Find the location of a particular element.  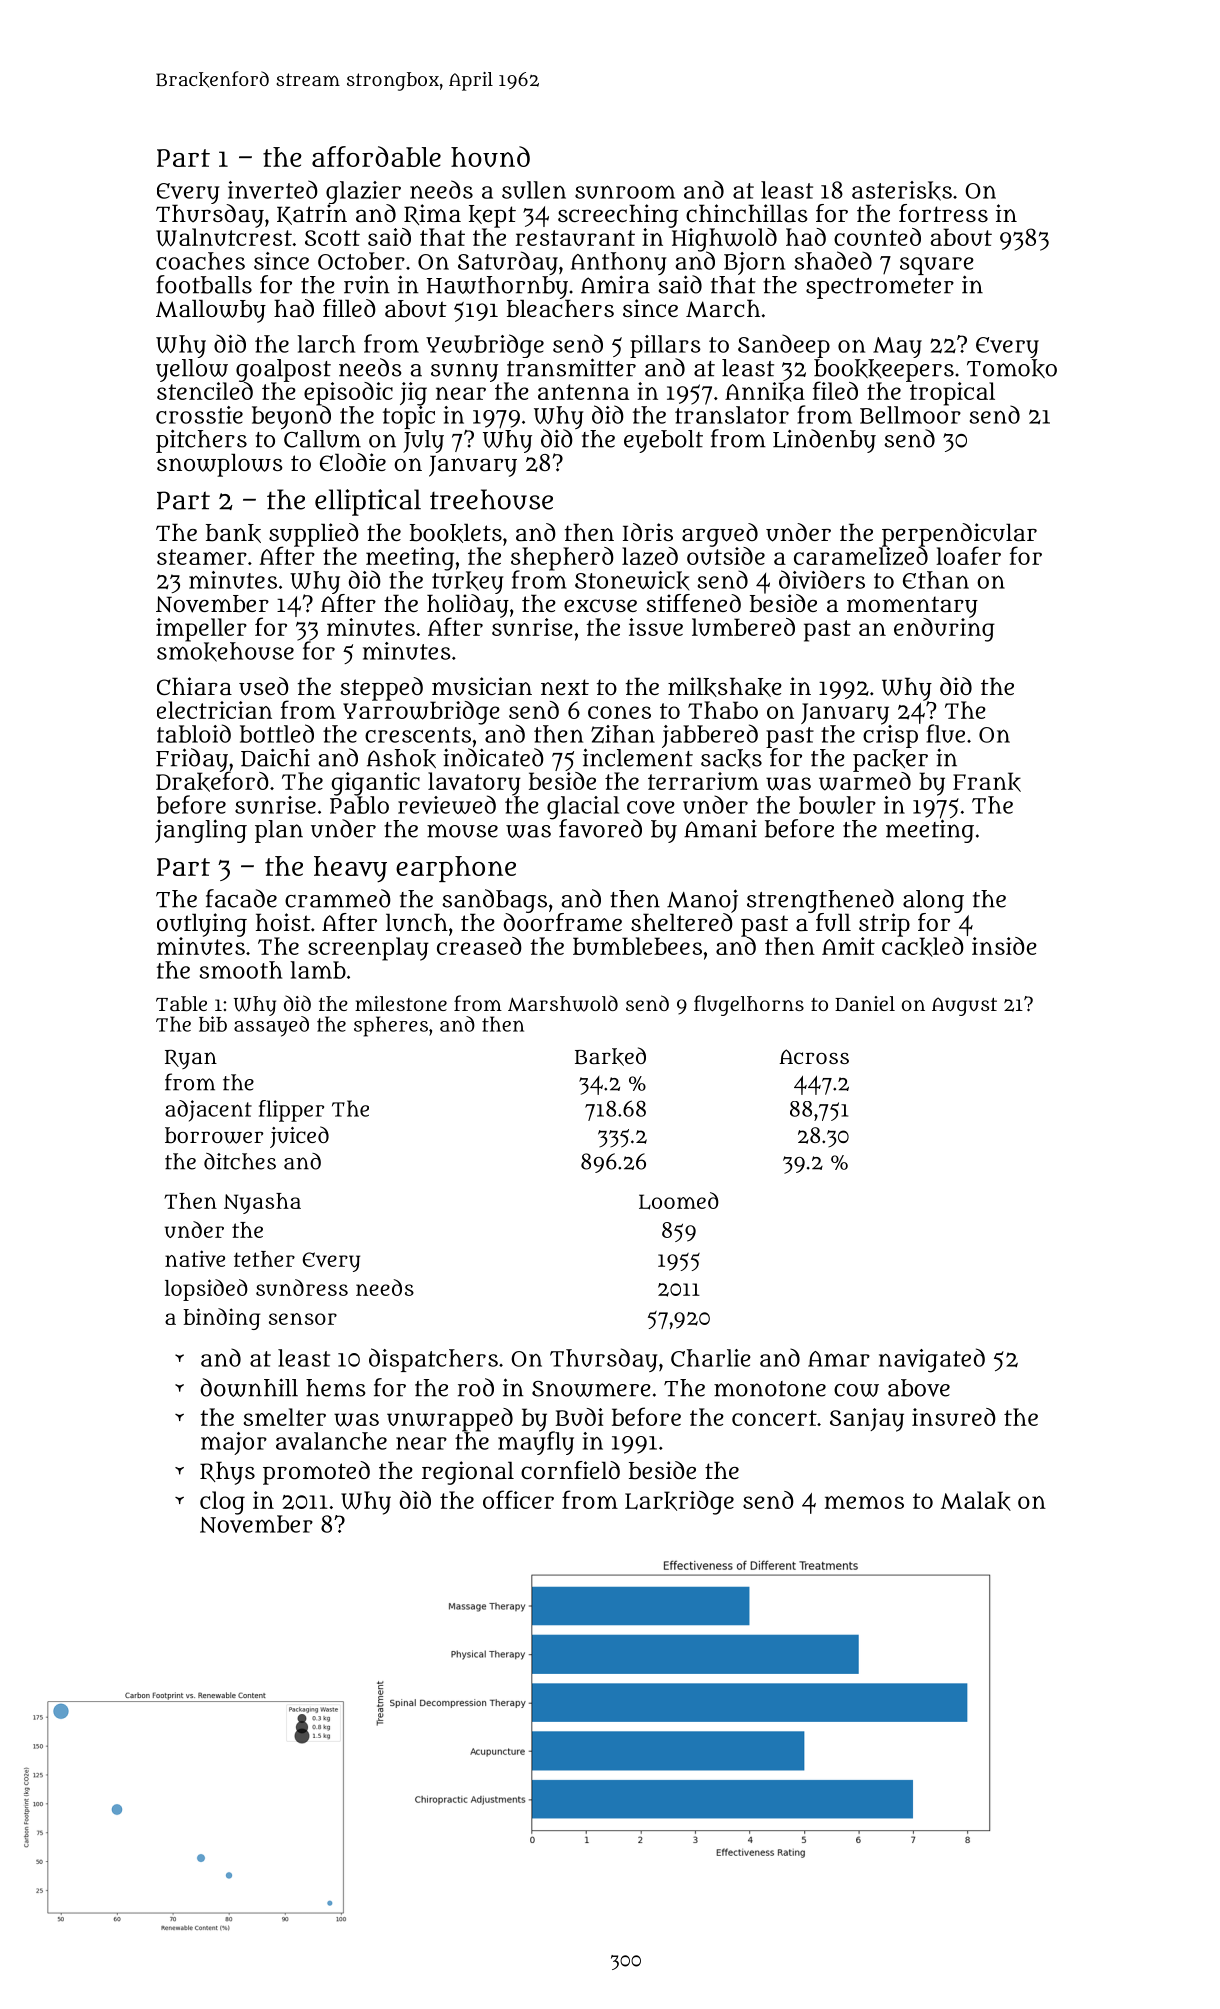

Chiara is located at coordinates (194, 686).
